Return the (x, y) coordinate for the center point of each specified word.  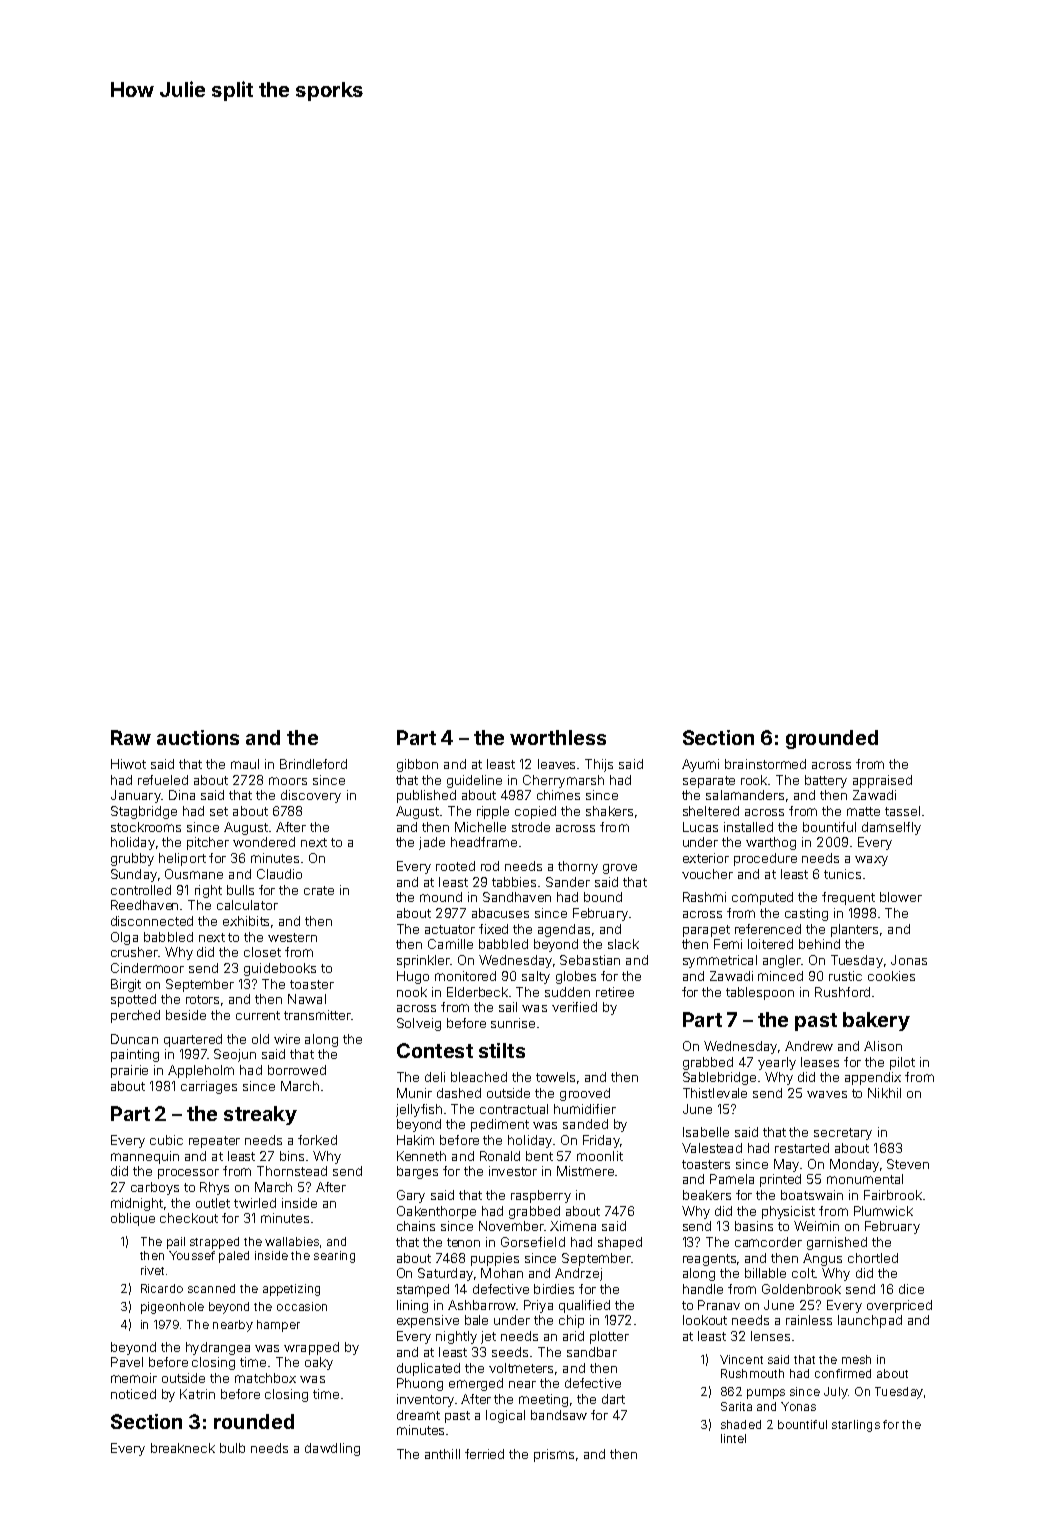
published (426, 796)
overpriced (899, 1306)
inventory (425, 1400)
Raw (131, 737)
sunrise (513, 1023)
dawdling (332, 1449)
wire (287, 1039)
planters (854, 930)
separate (709, 782)
